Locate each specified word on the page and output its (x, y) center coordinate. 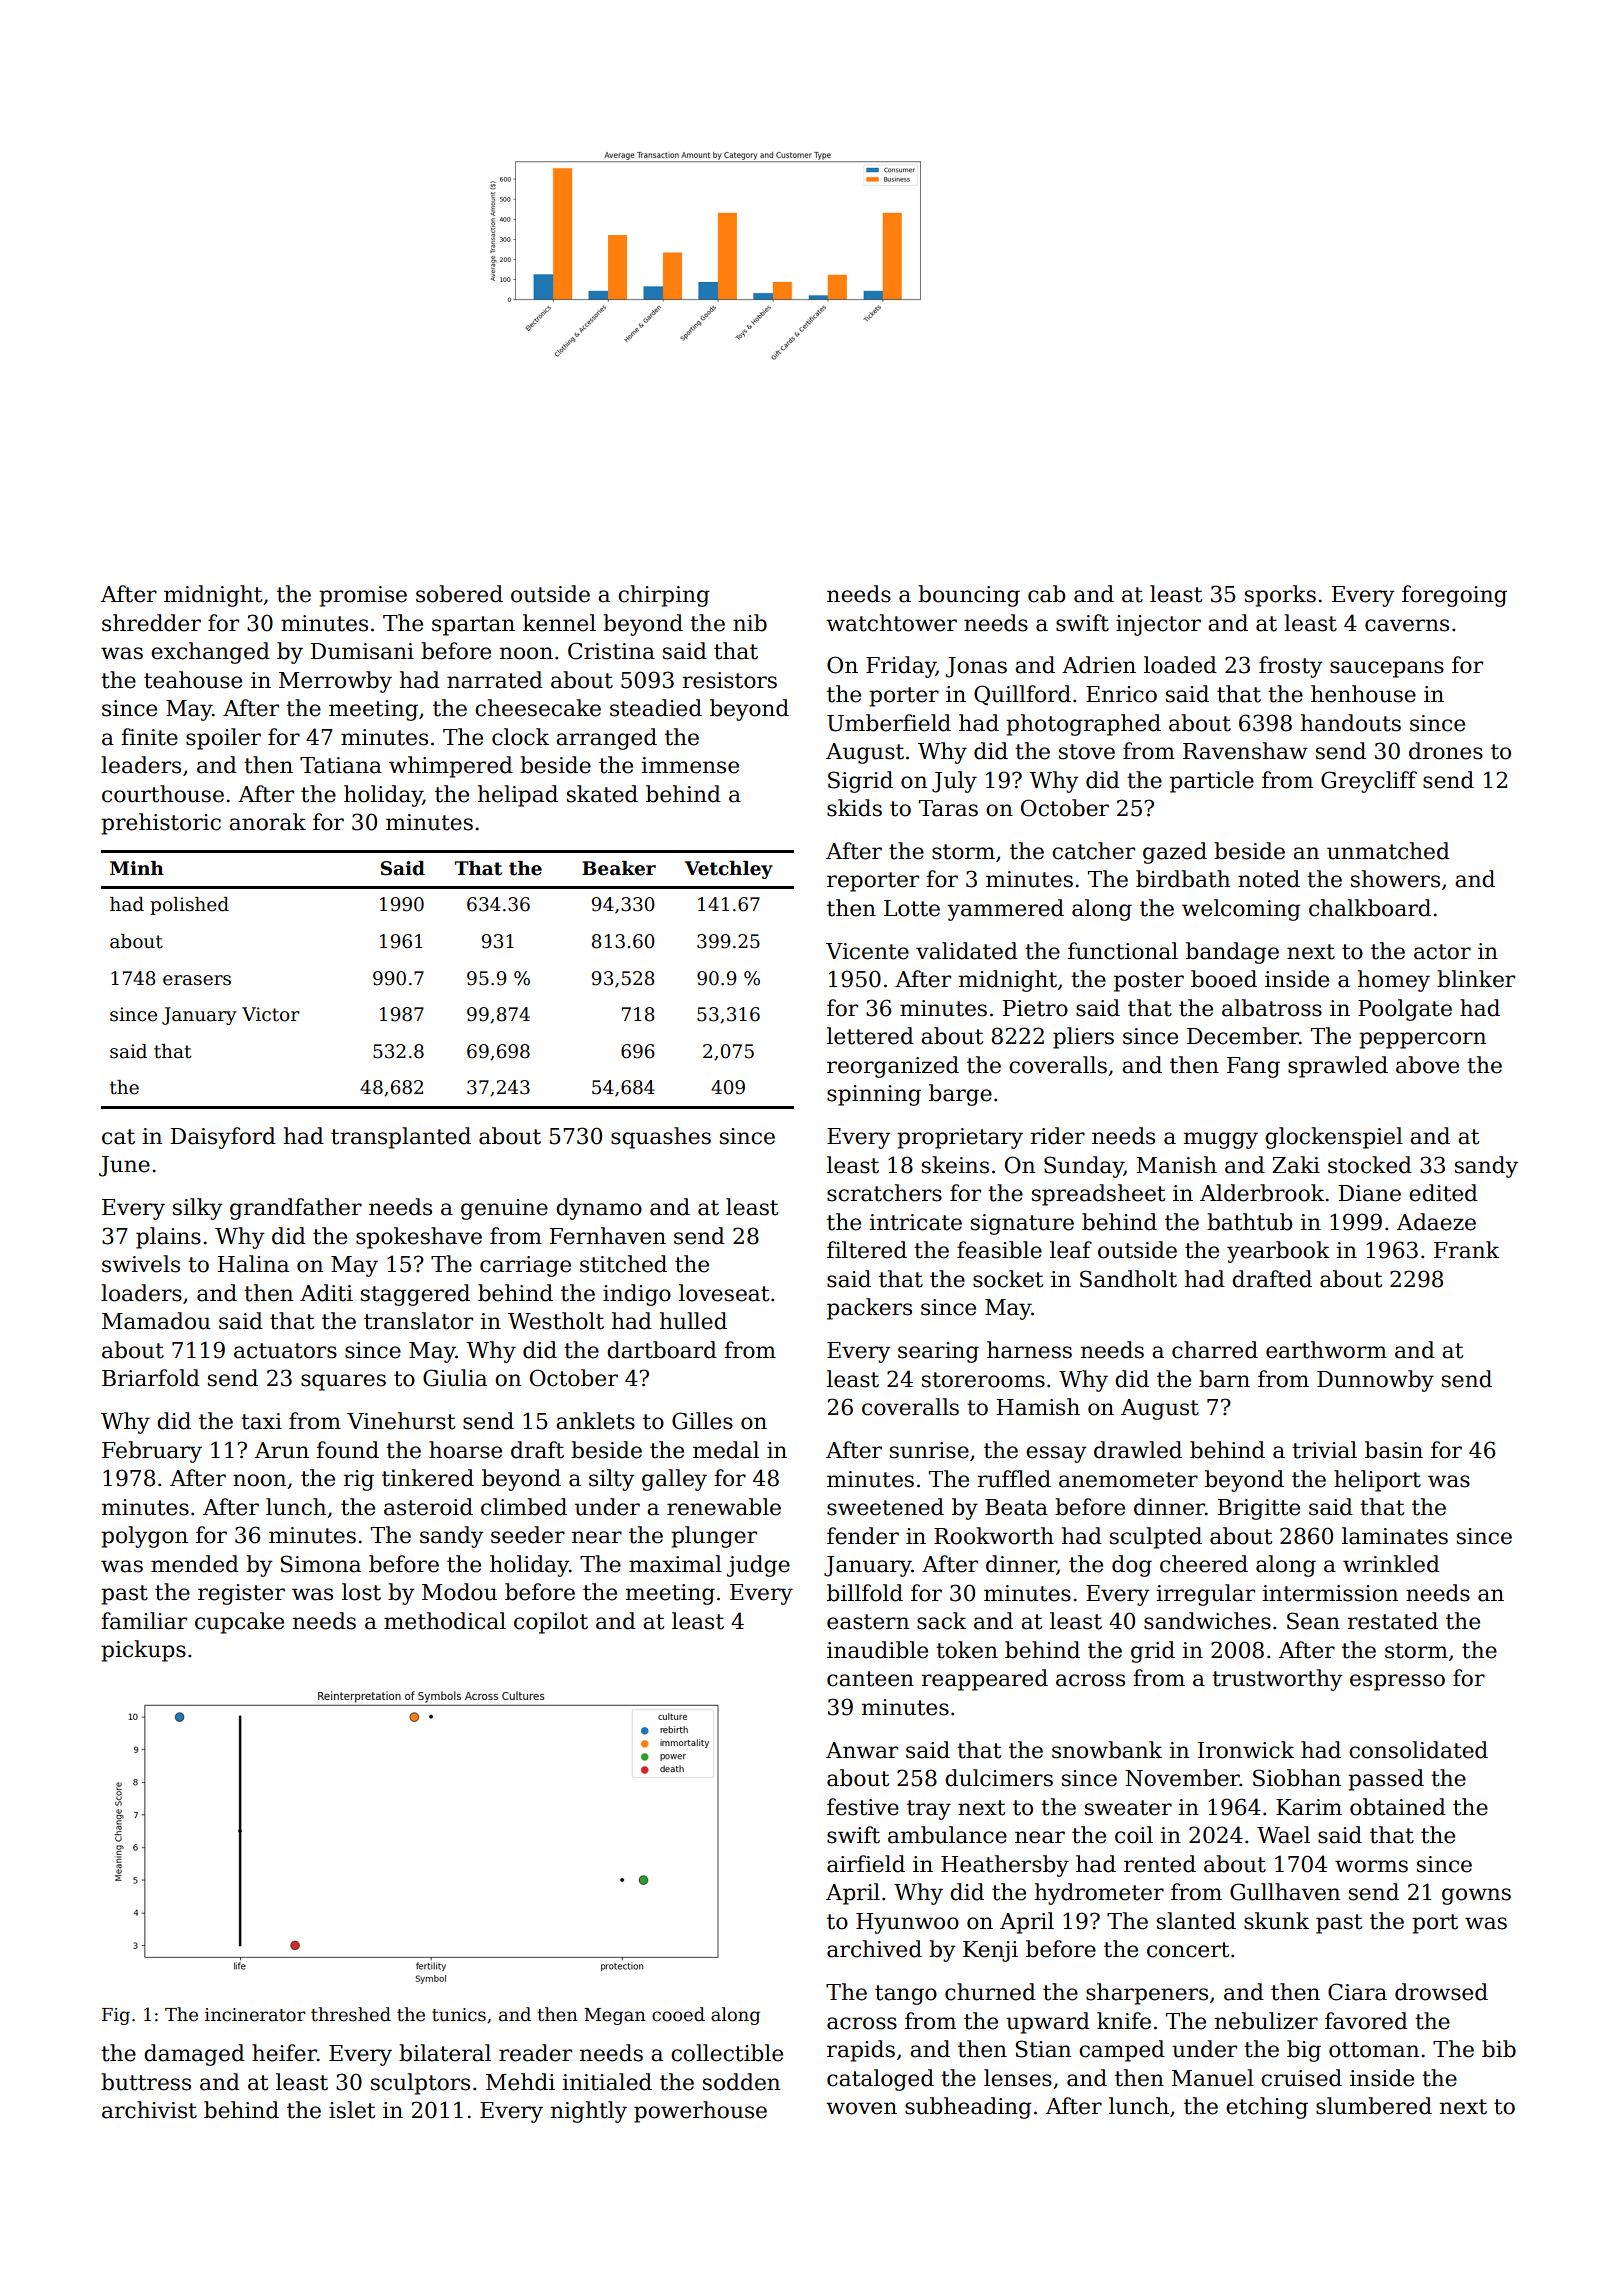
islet (352, 2110)
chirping (664, 596)
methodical (445, 1621)
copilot (551, 1623)
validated (967, 951)
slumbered (1374, 2106)
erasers (197, 980)
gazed (1175, 853)
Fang (1253, 1067)
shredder (151, 623)
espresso (1397, 1682)
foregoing (1454, 596)
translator (418, 1321)
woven (861, 2108)
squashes (661, 1138)
